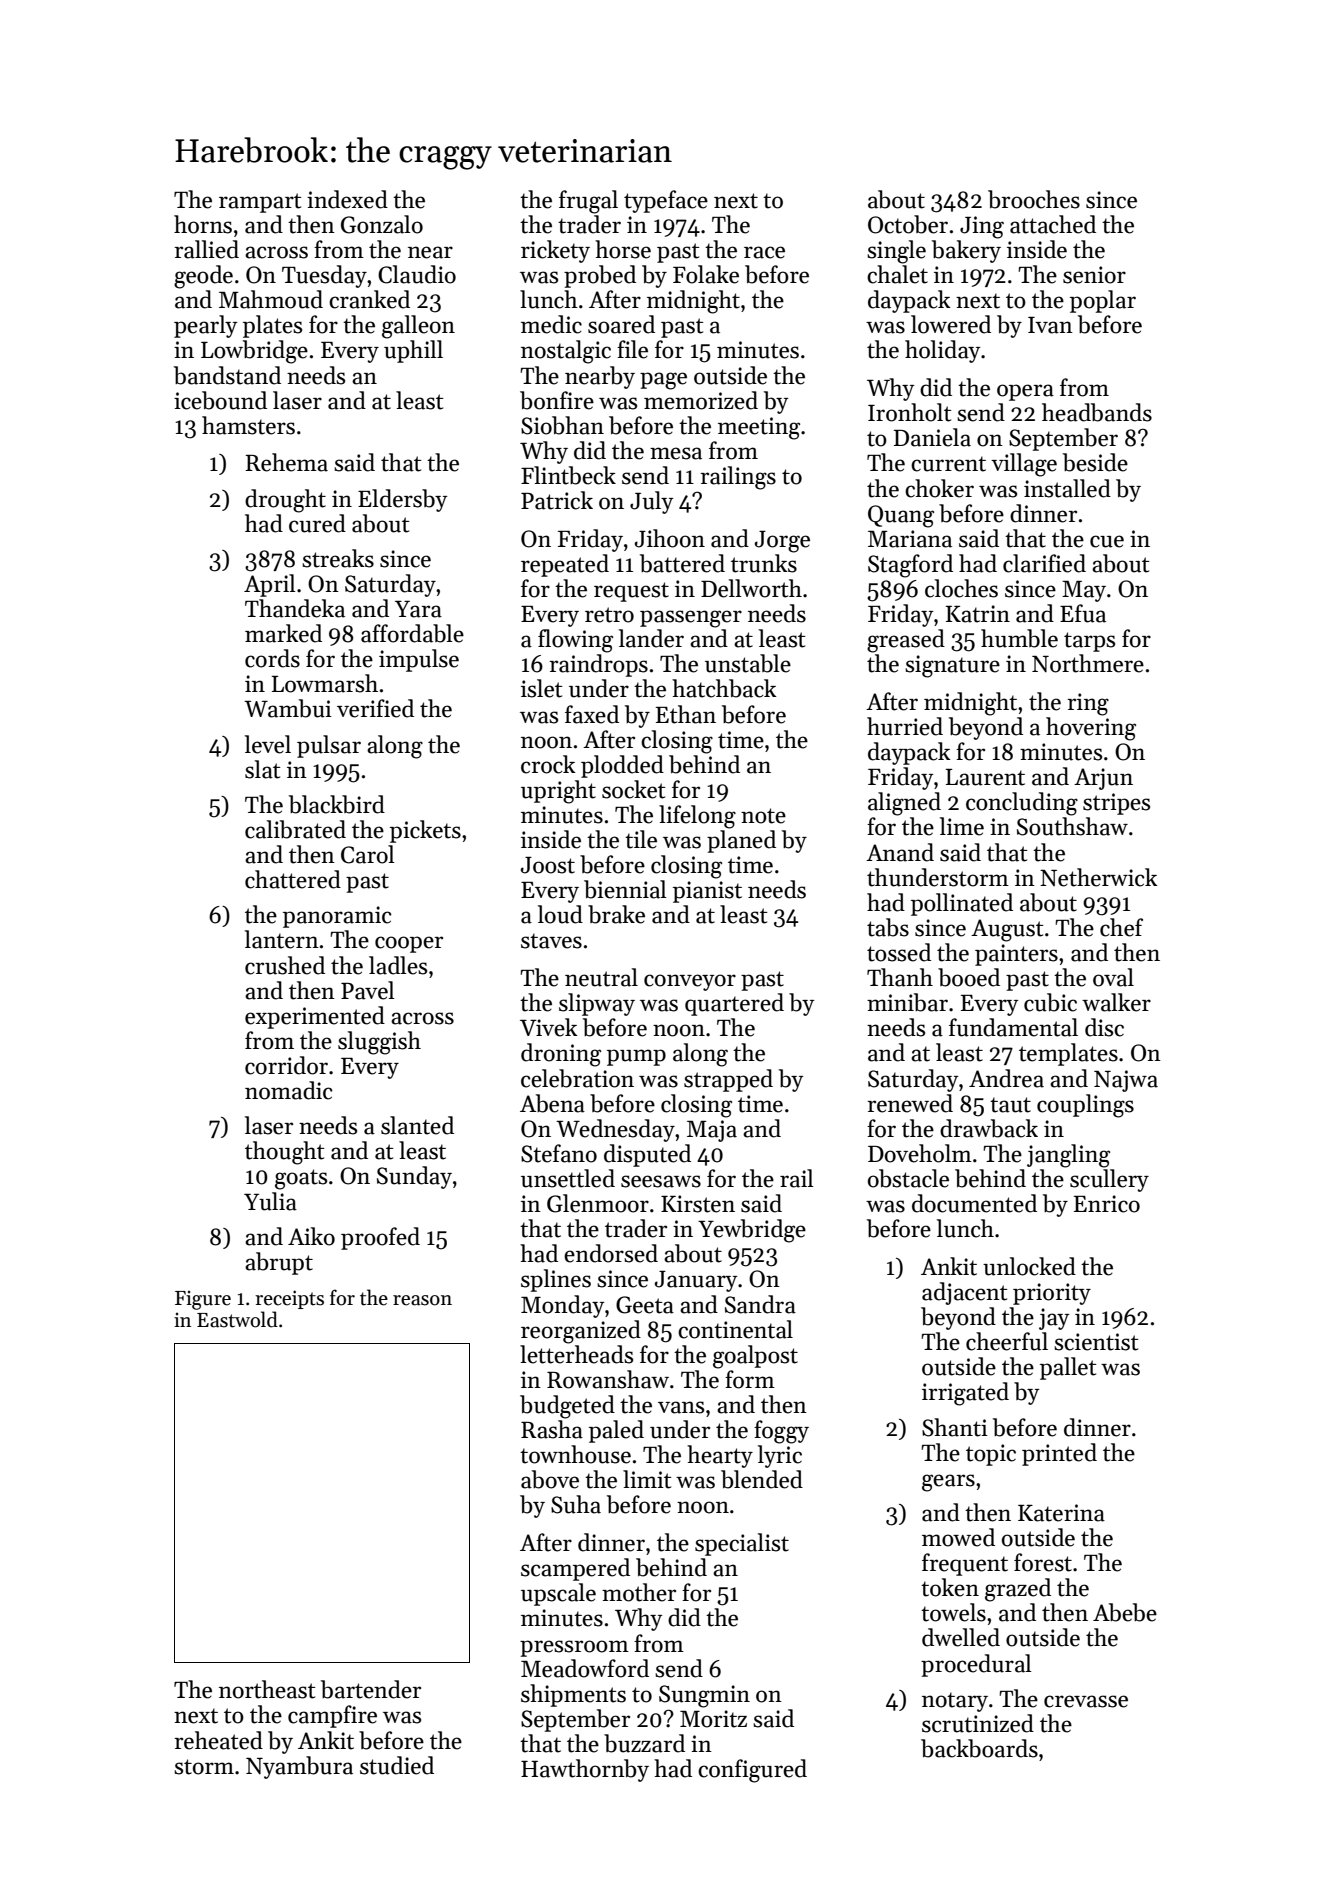 This page has width=1337, height=1892. What do you see at coordinates (713, 1719) in the page?
I see `Moritz` at bounding box center [713, 1719].
